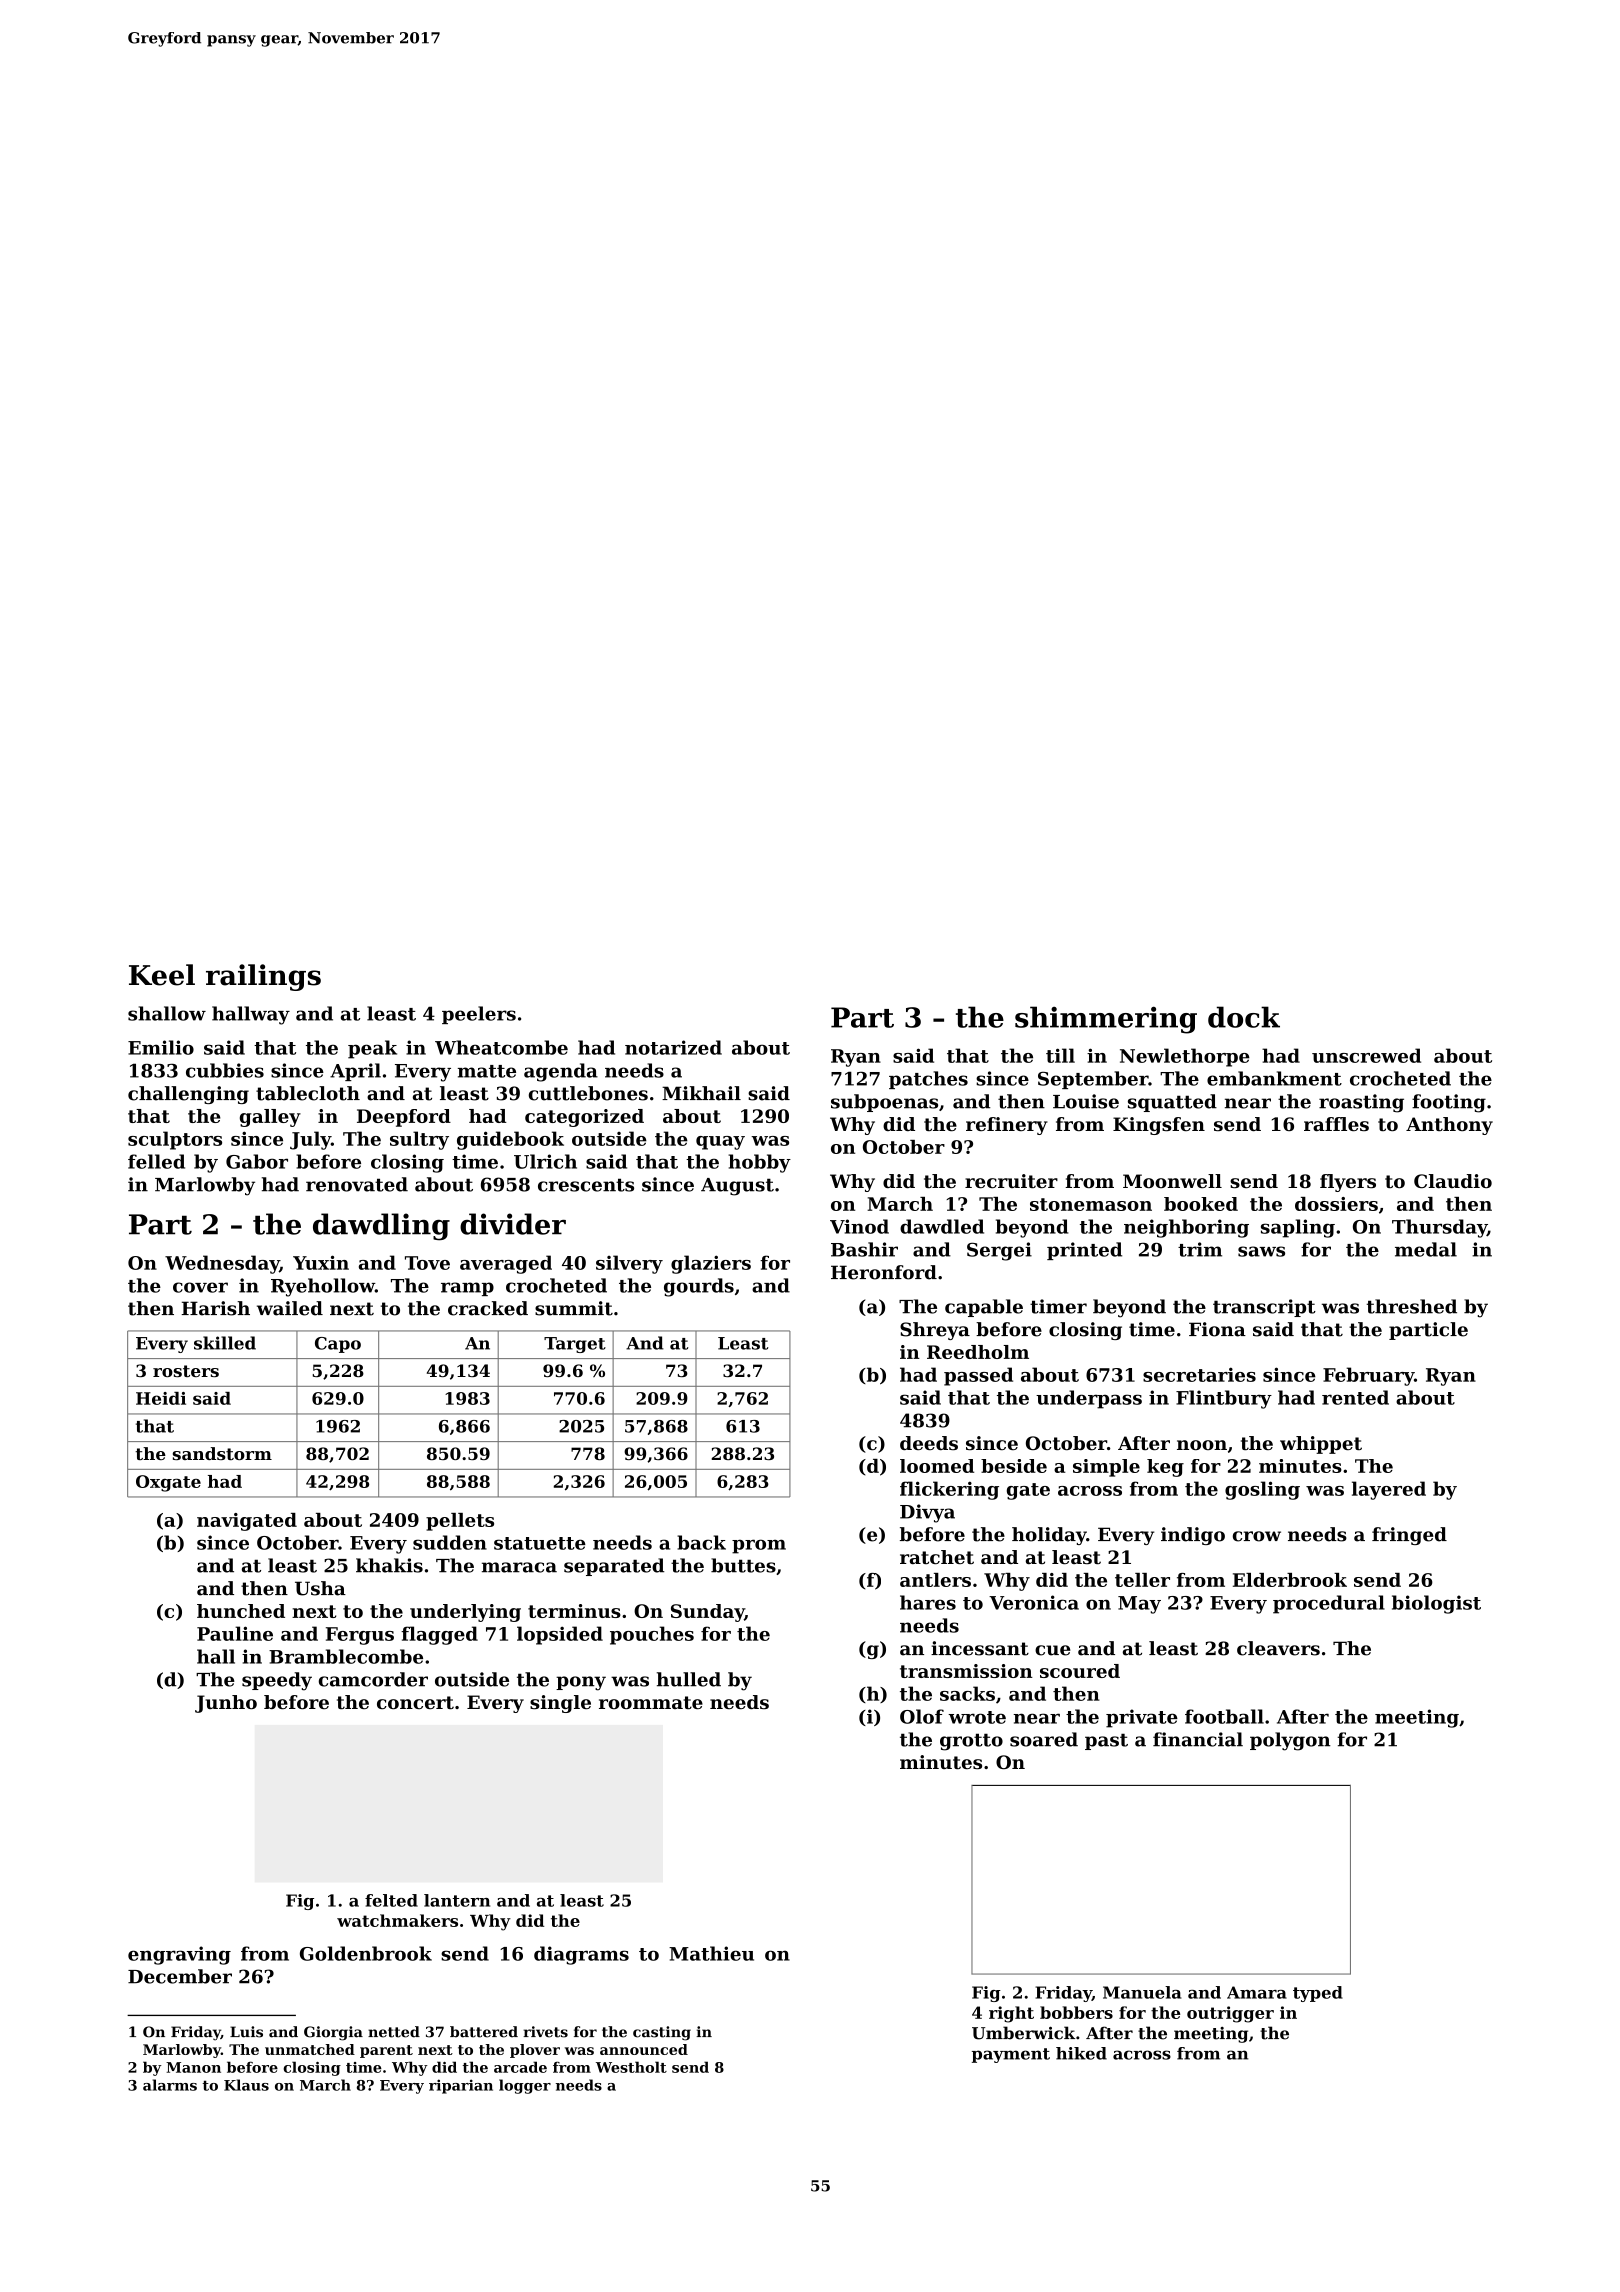 Image resolution: width=1620 pixels, height=2292 pixels. What do you see at coordinates (1244, 1017) in the document?
I see `dock` at bounding box center [1244, 1017].
